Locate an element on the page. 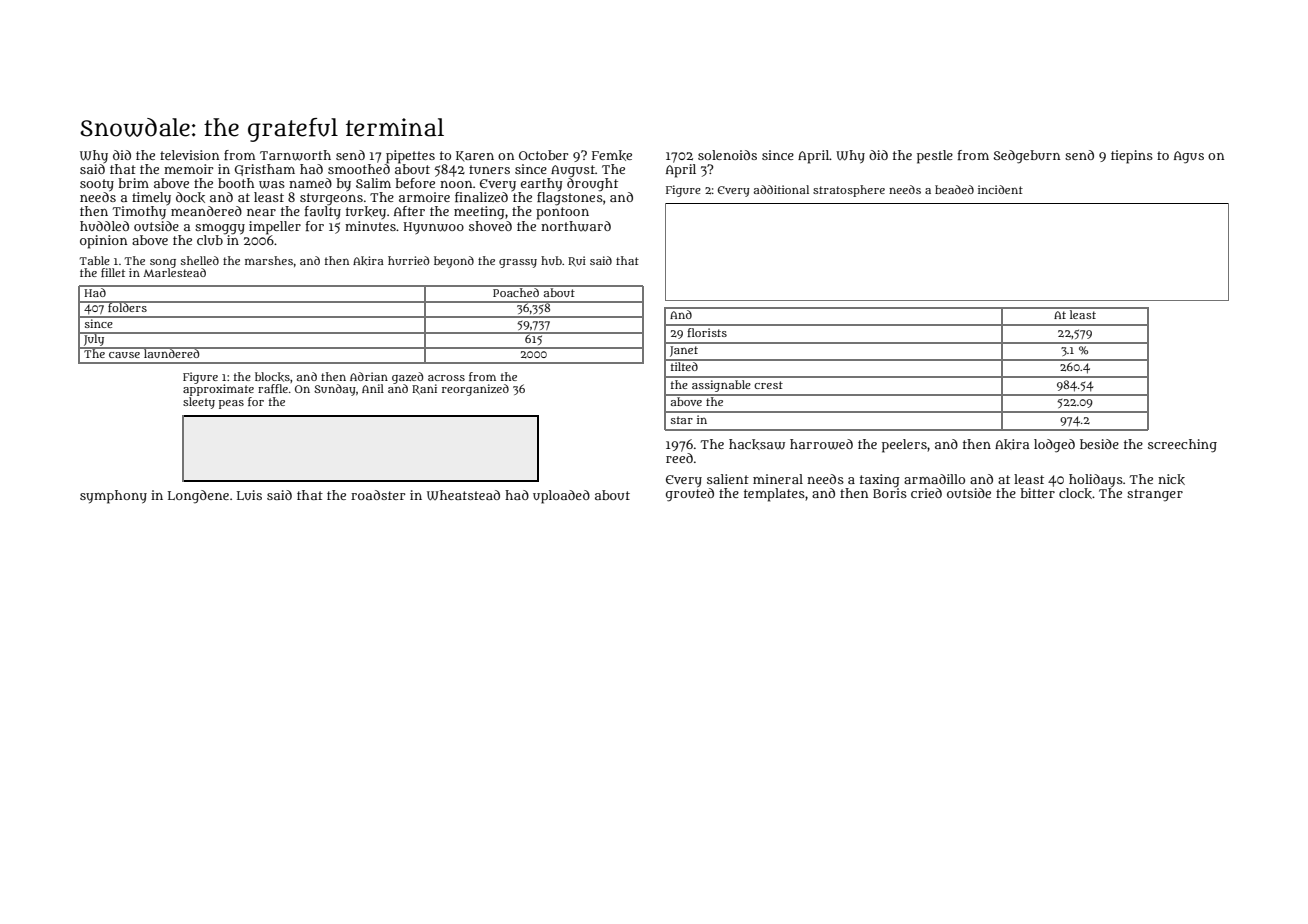 Image resolution: width=1308 pixels, height=924 pixels. beaded is located at coordinates (954, 189).
